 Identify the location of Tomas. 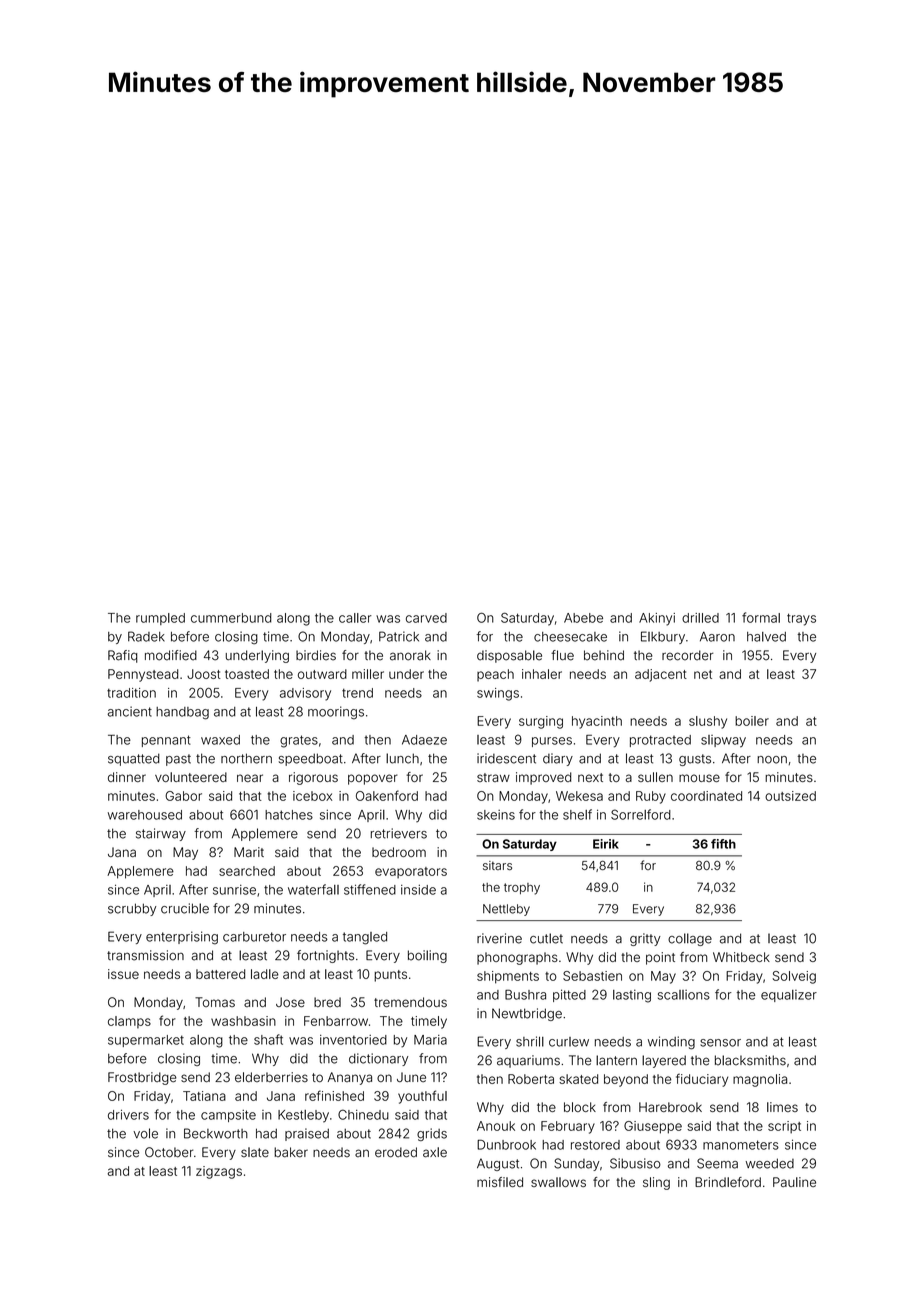
(215, 1002).
